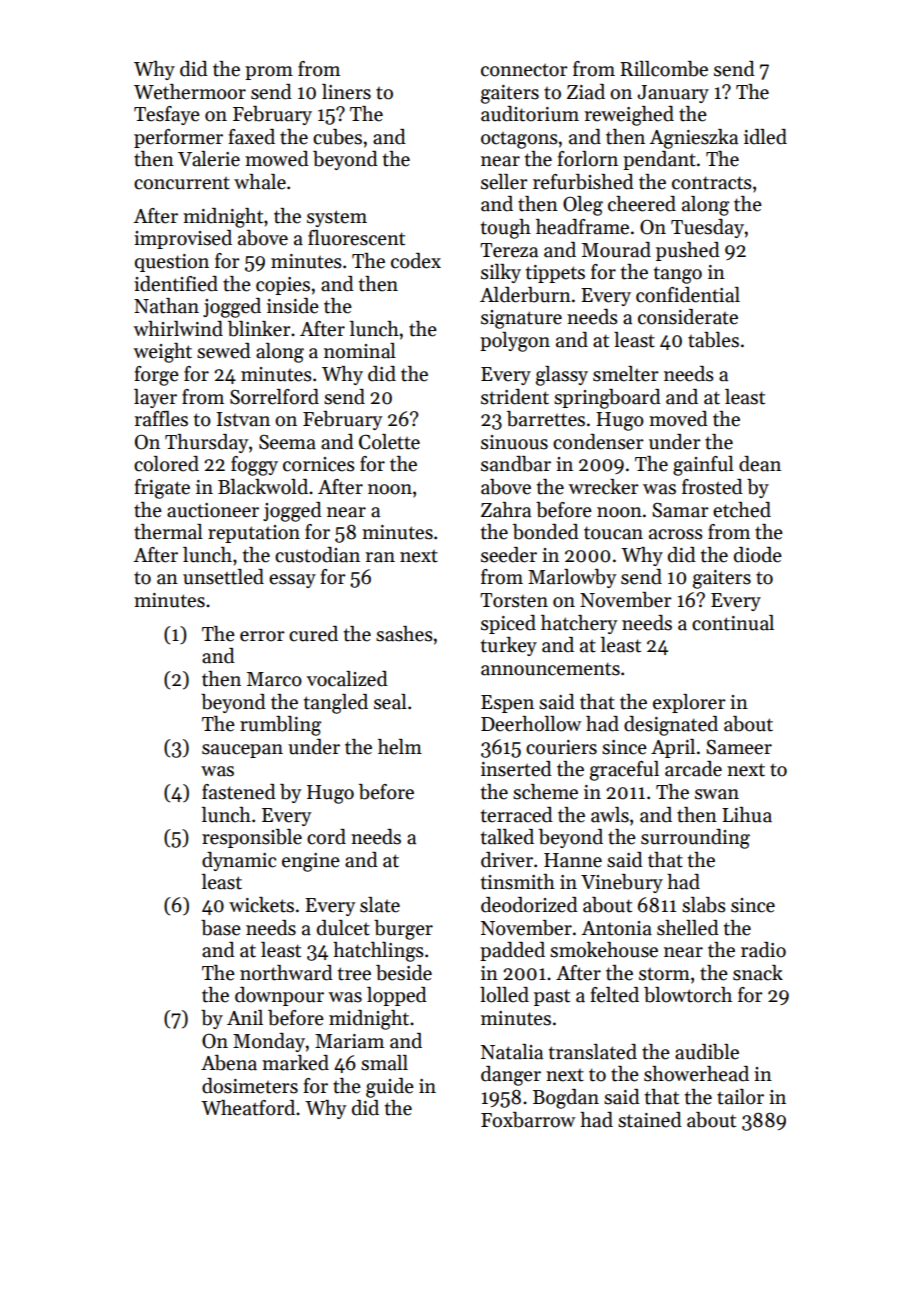 The image size is (924, 1311). What do you see at coordinates (506, 510) in the document?
I see `Zahra` at bounding box center [506, 510].
